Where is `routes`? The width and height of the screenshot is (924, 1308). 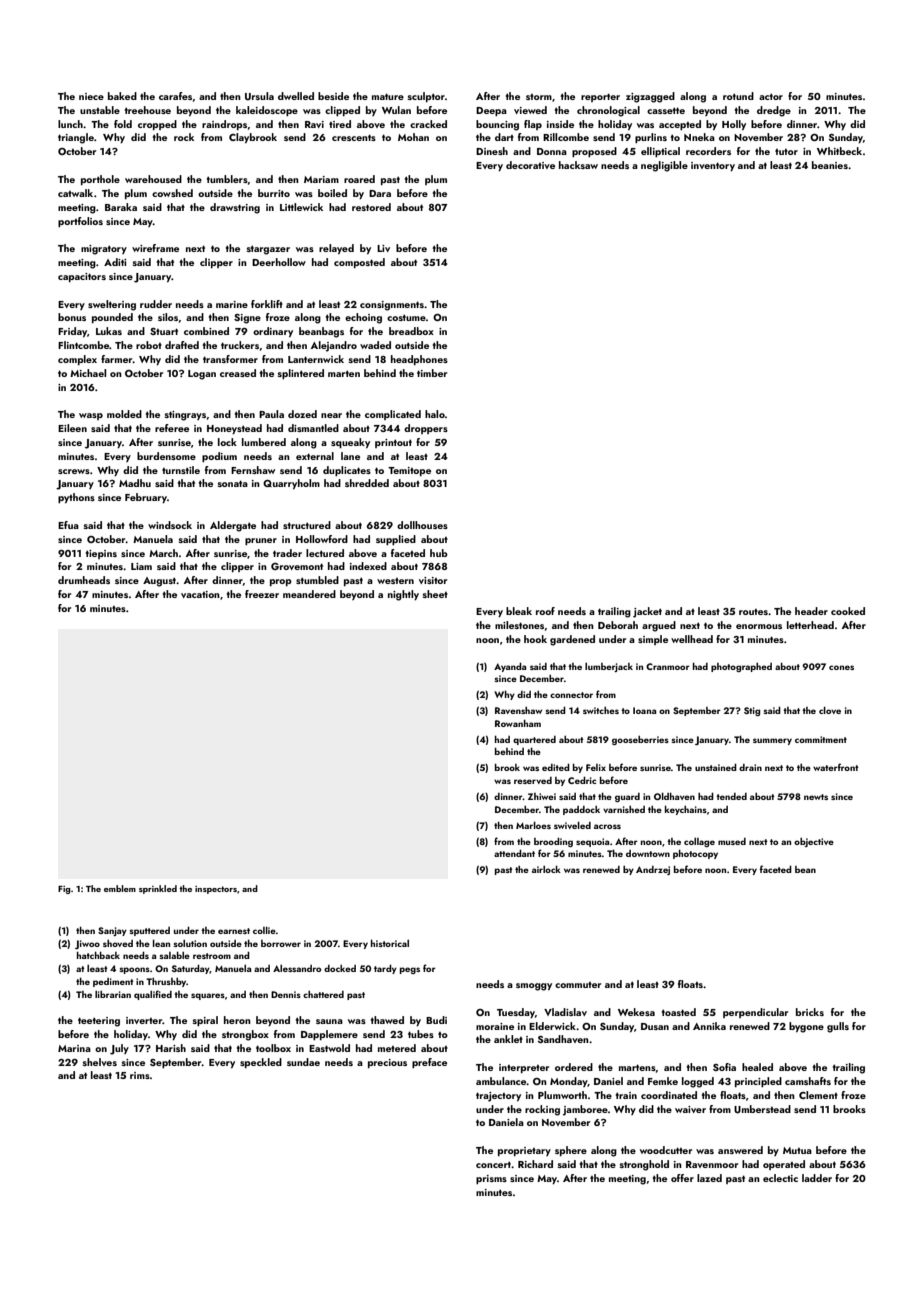 routes is located at coordinates (753, 612).
